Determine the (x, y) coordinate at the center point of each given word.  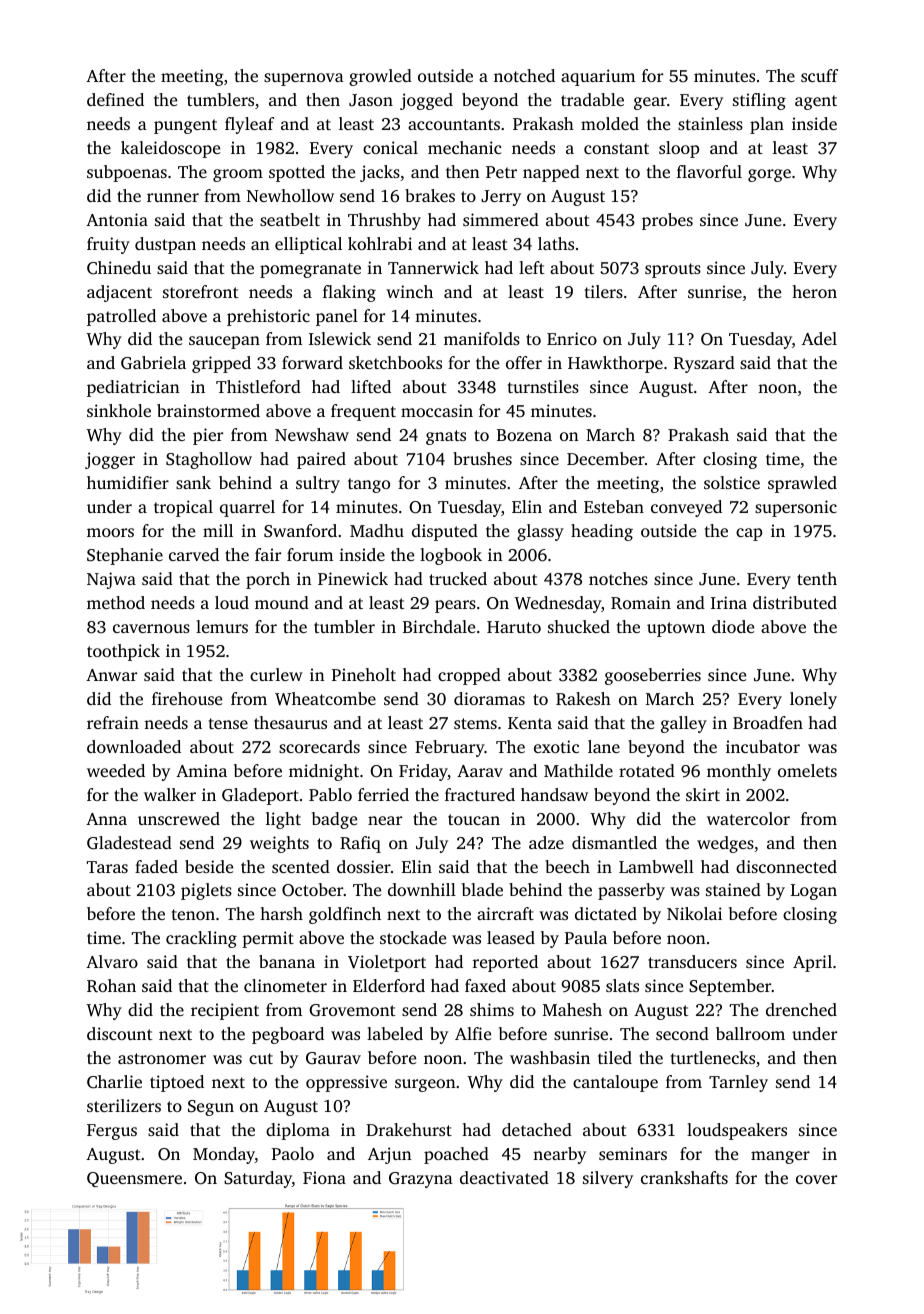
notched (524, 75)
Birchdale (439, 626)
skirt (703, 794)
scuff (819, 75)
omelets (807, 770)
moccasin (437, 410)
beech (567, 866)
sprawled (802, 484)
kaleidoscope (170, 149)
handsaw (554, 794)
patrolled (121, 317)
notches (618, 578)
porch (268, 580)
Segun (211, 1108)
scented (301, 866)
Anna (106, 819)
